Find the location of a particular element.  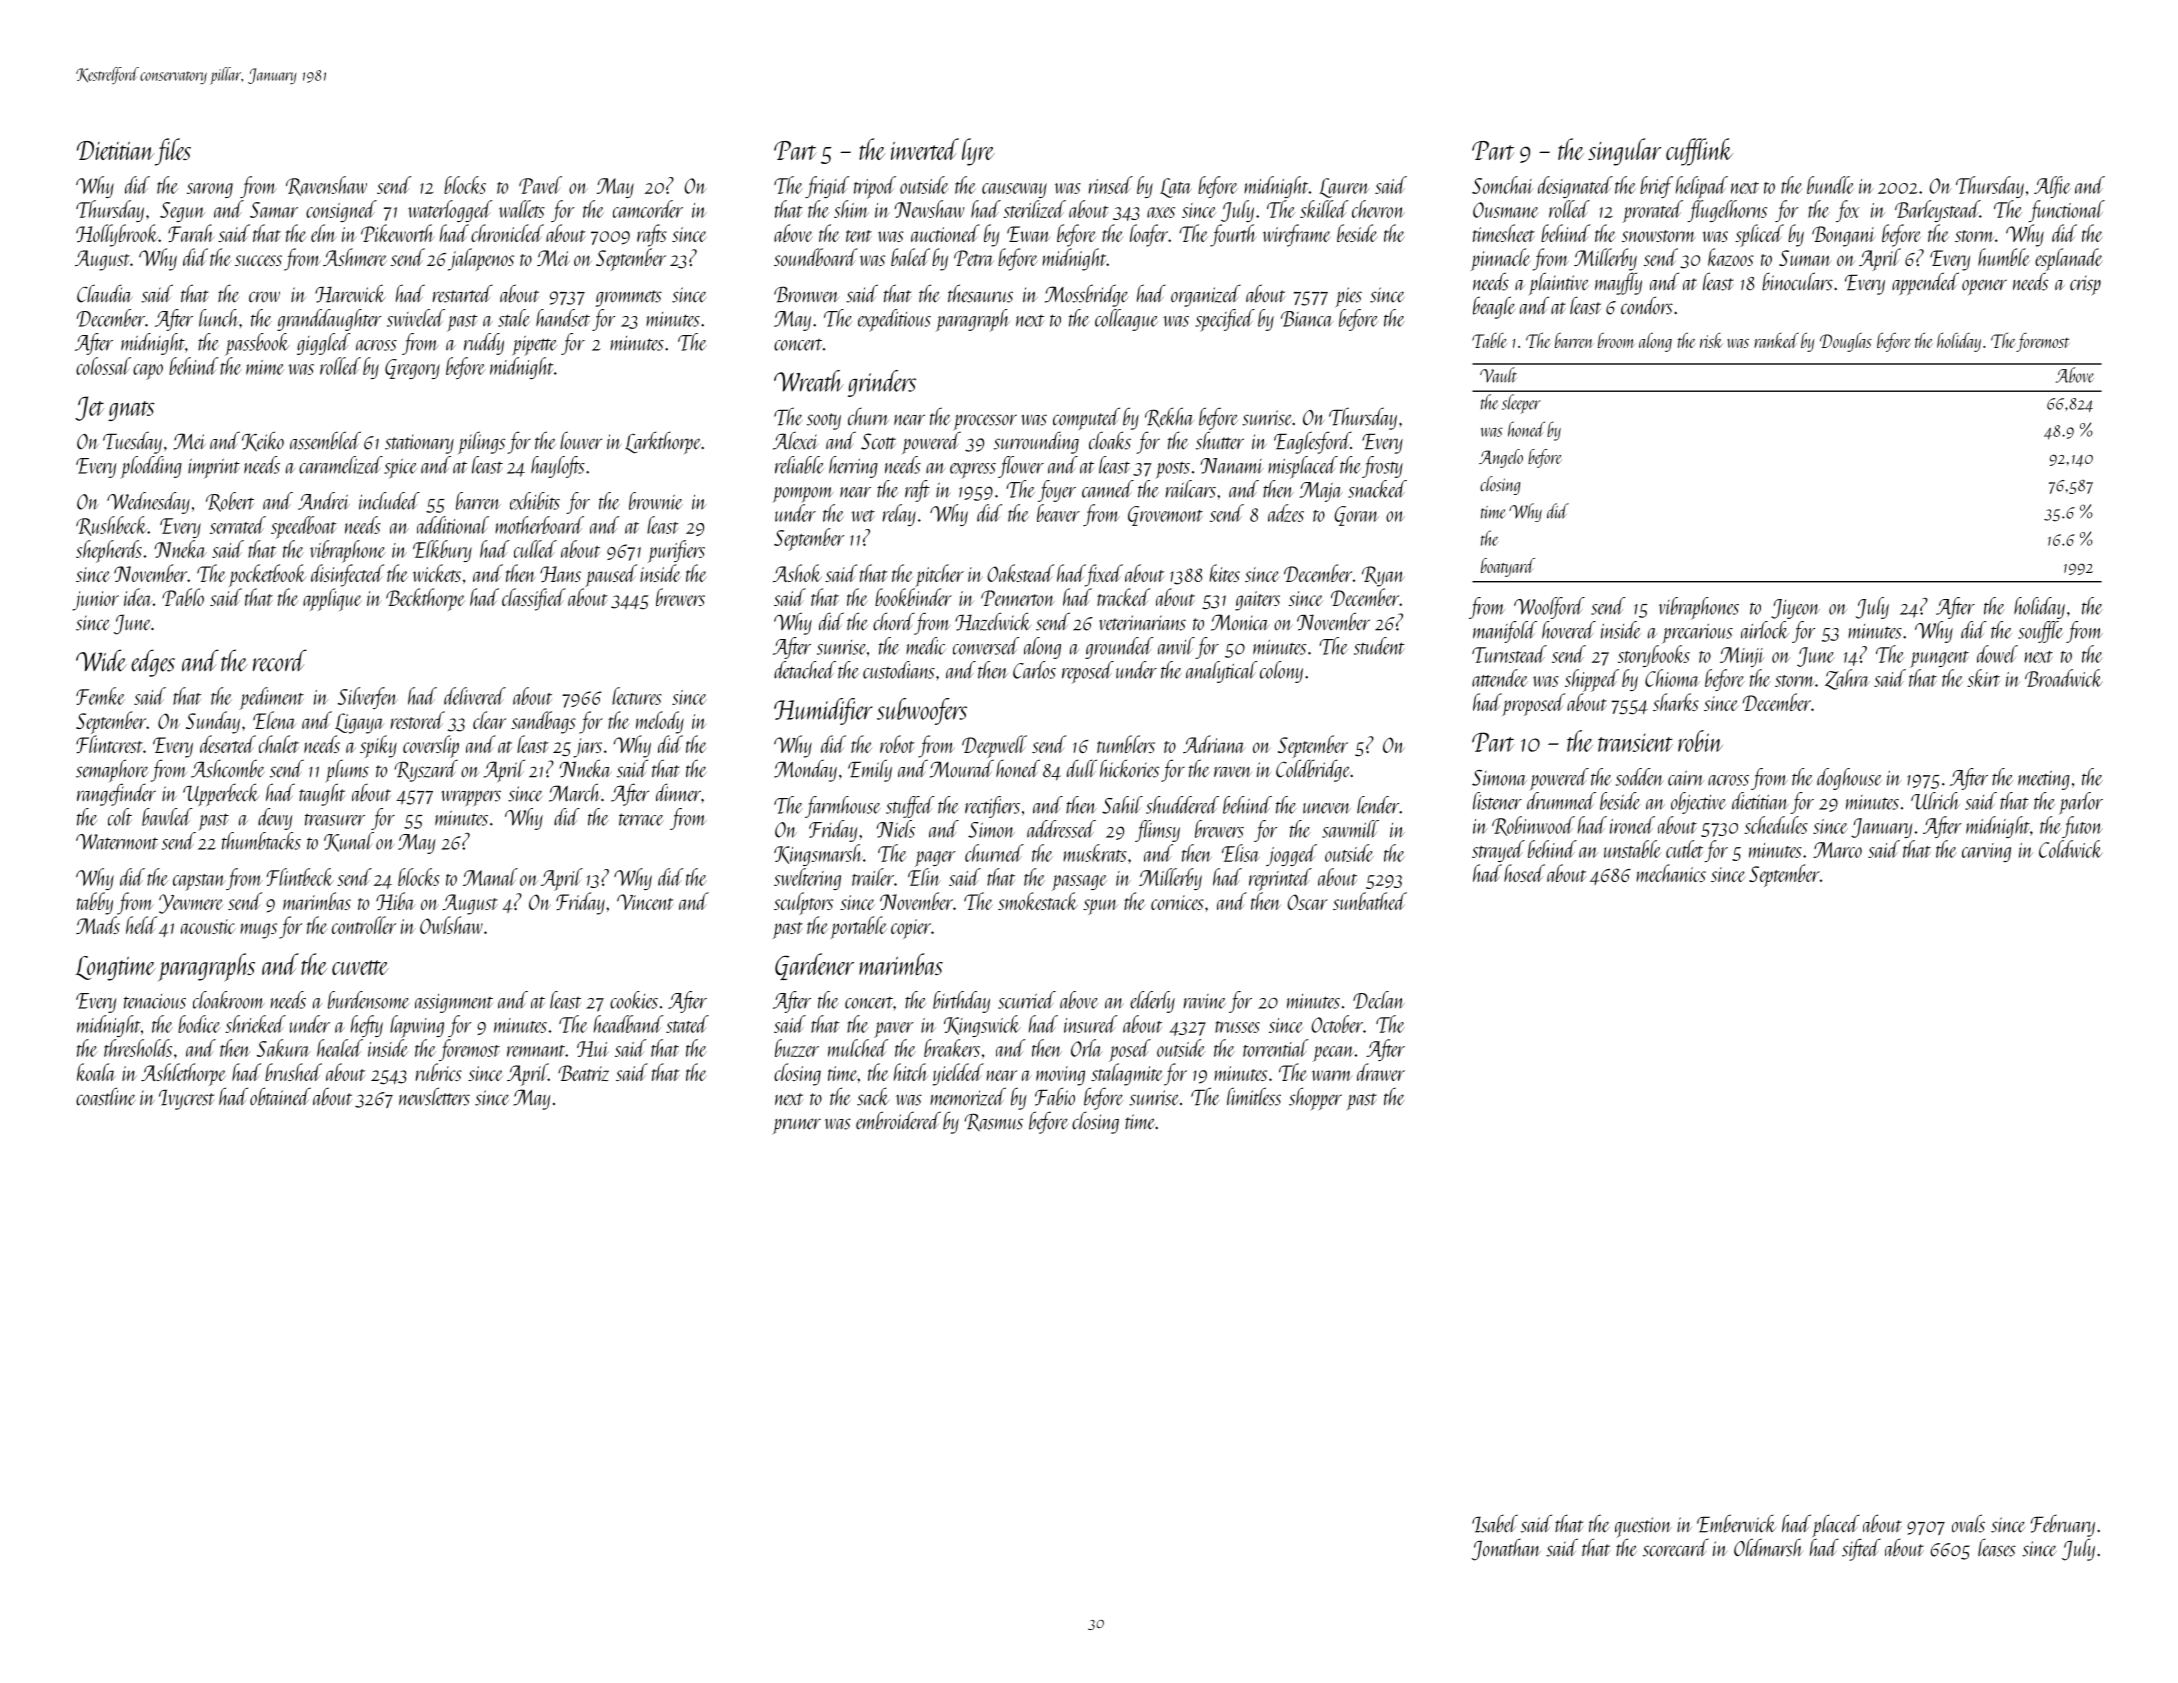

shipped is located at coordinates (1592, 680).
